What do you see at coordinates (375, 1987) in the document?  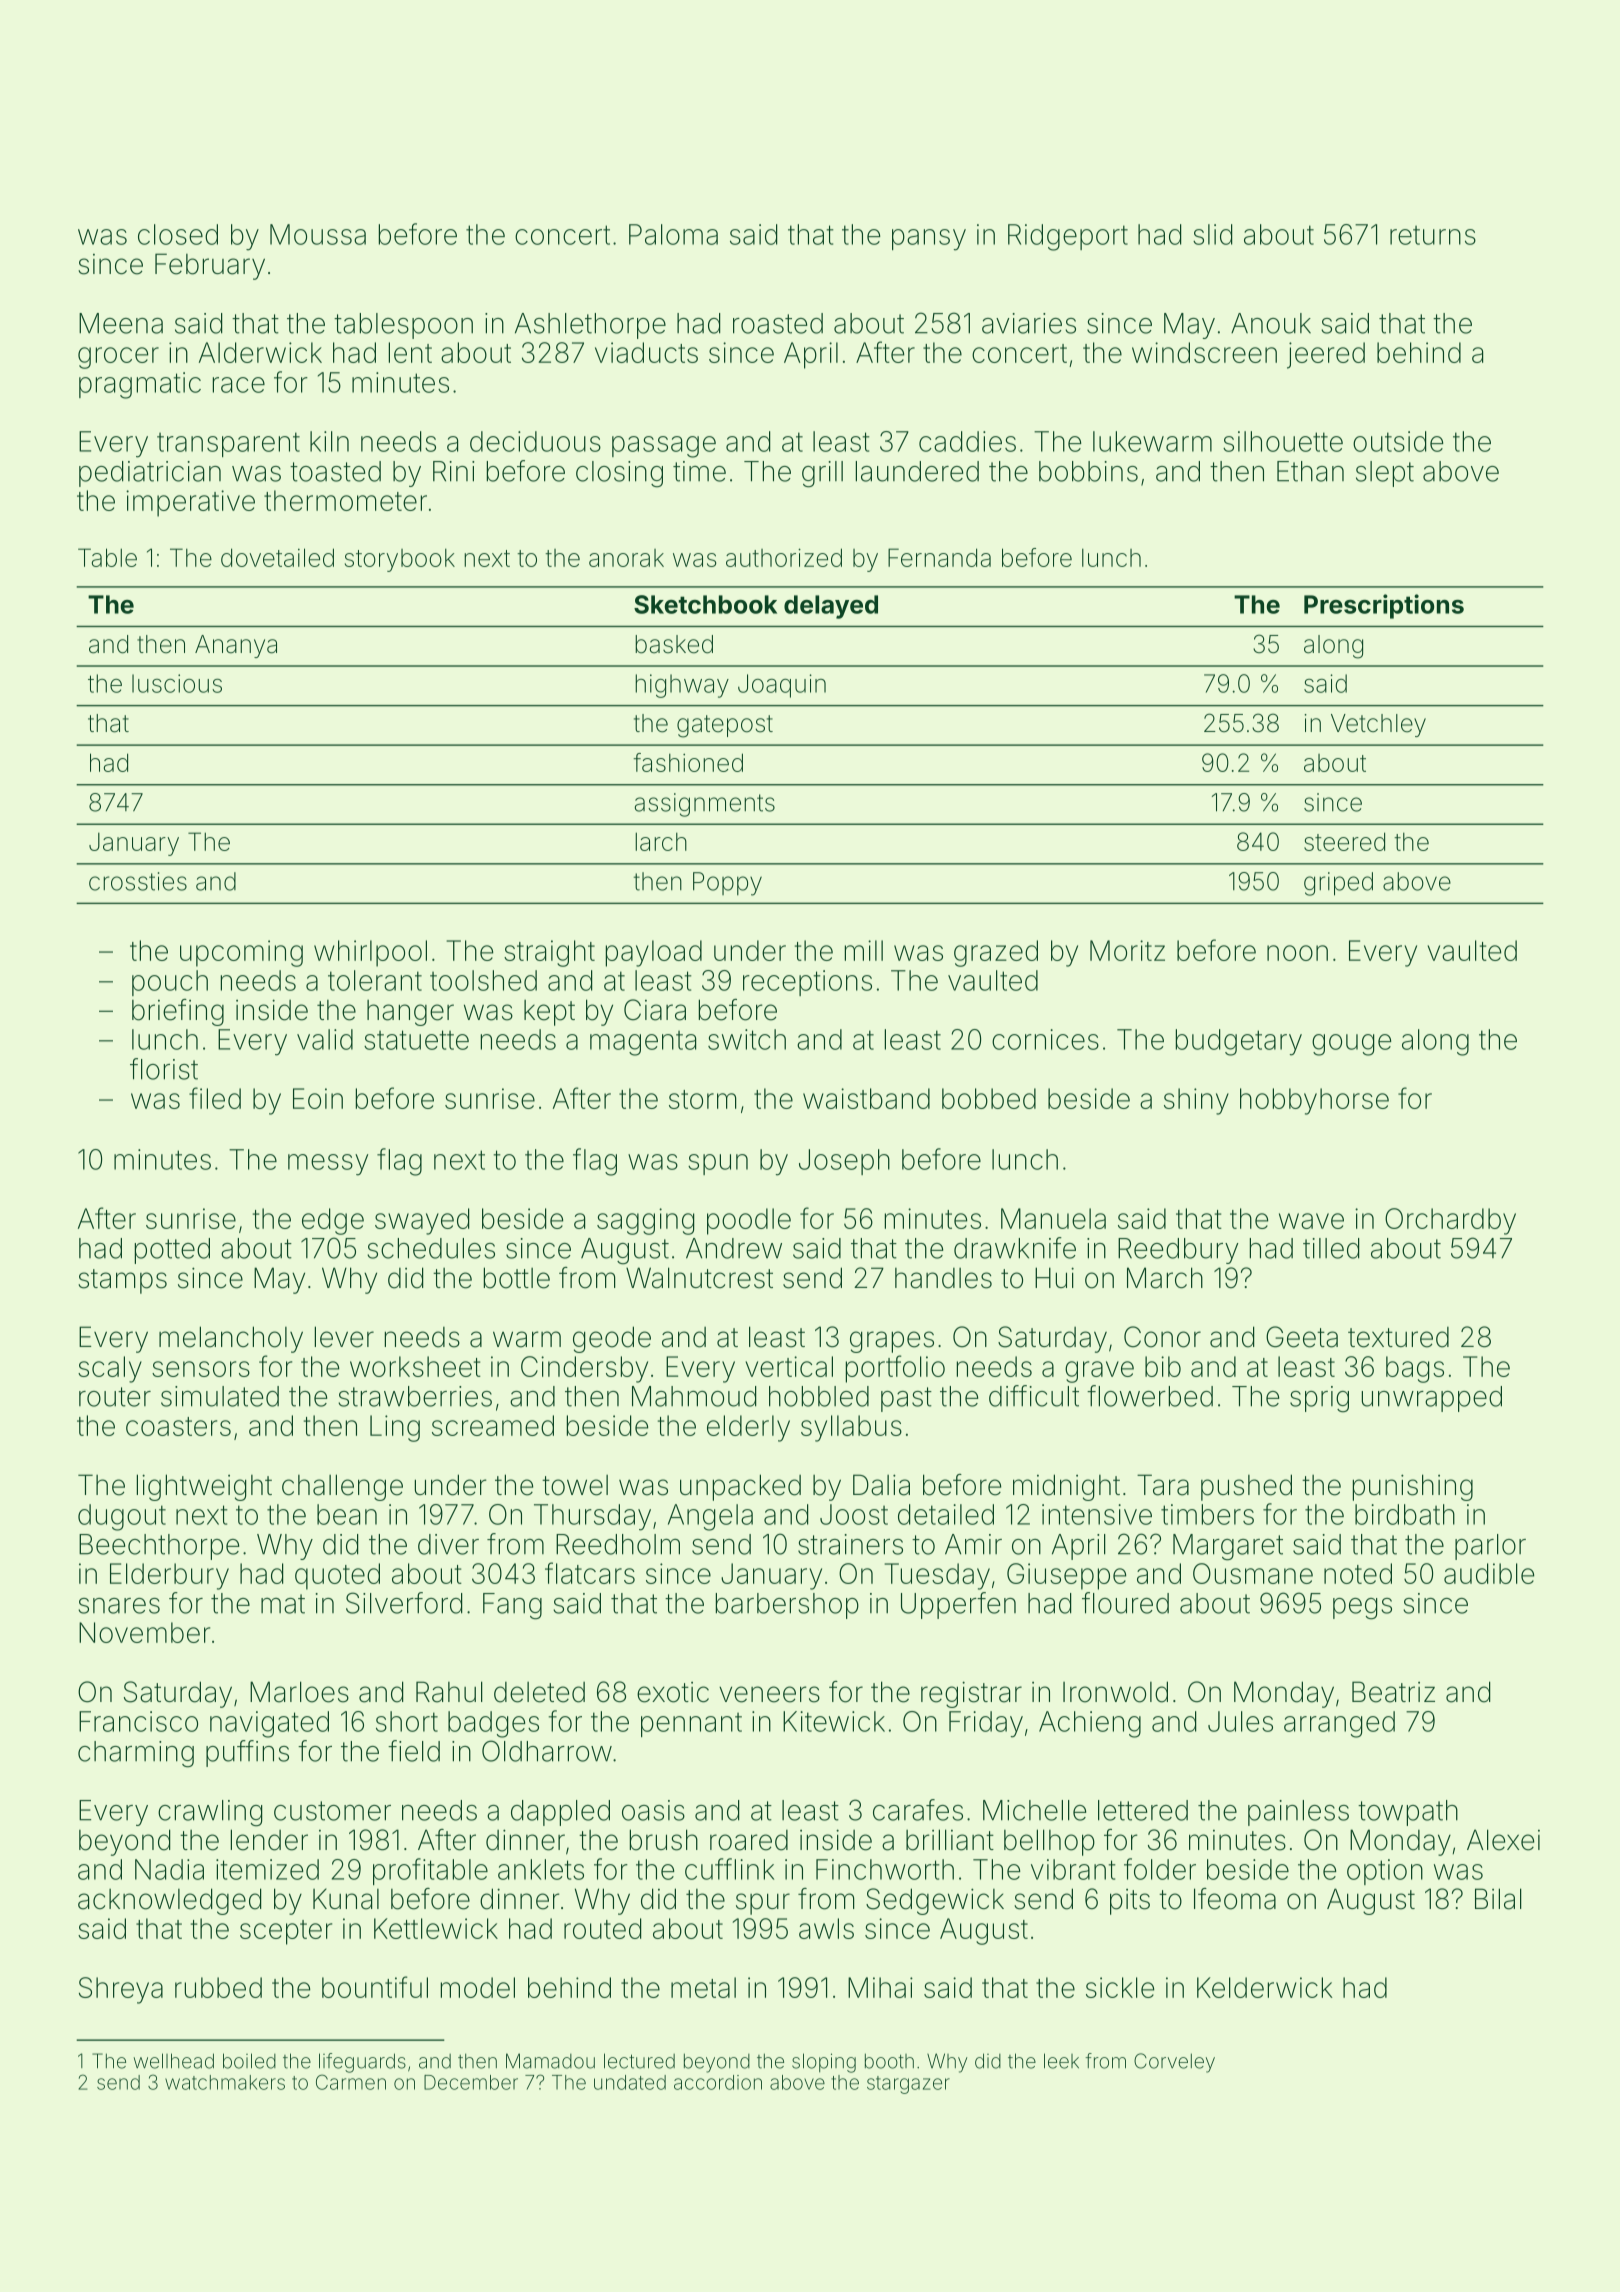 I see `bountiful` at bounding box center [375, 1987].
